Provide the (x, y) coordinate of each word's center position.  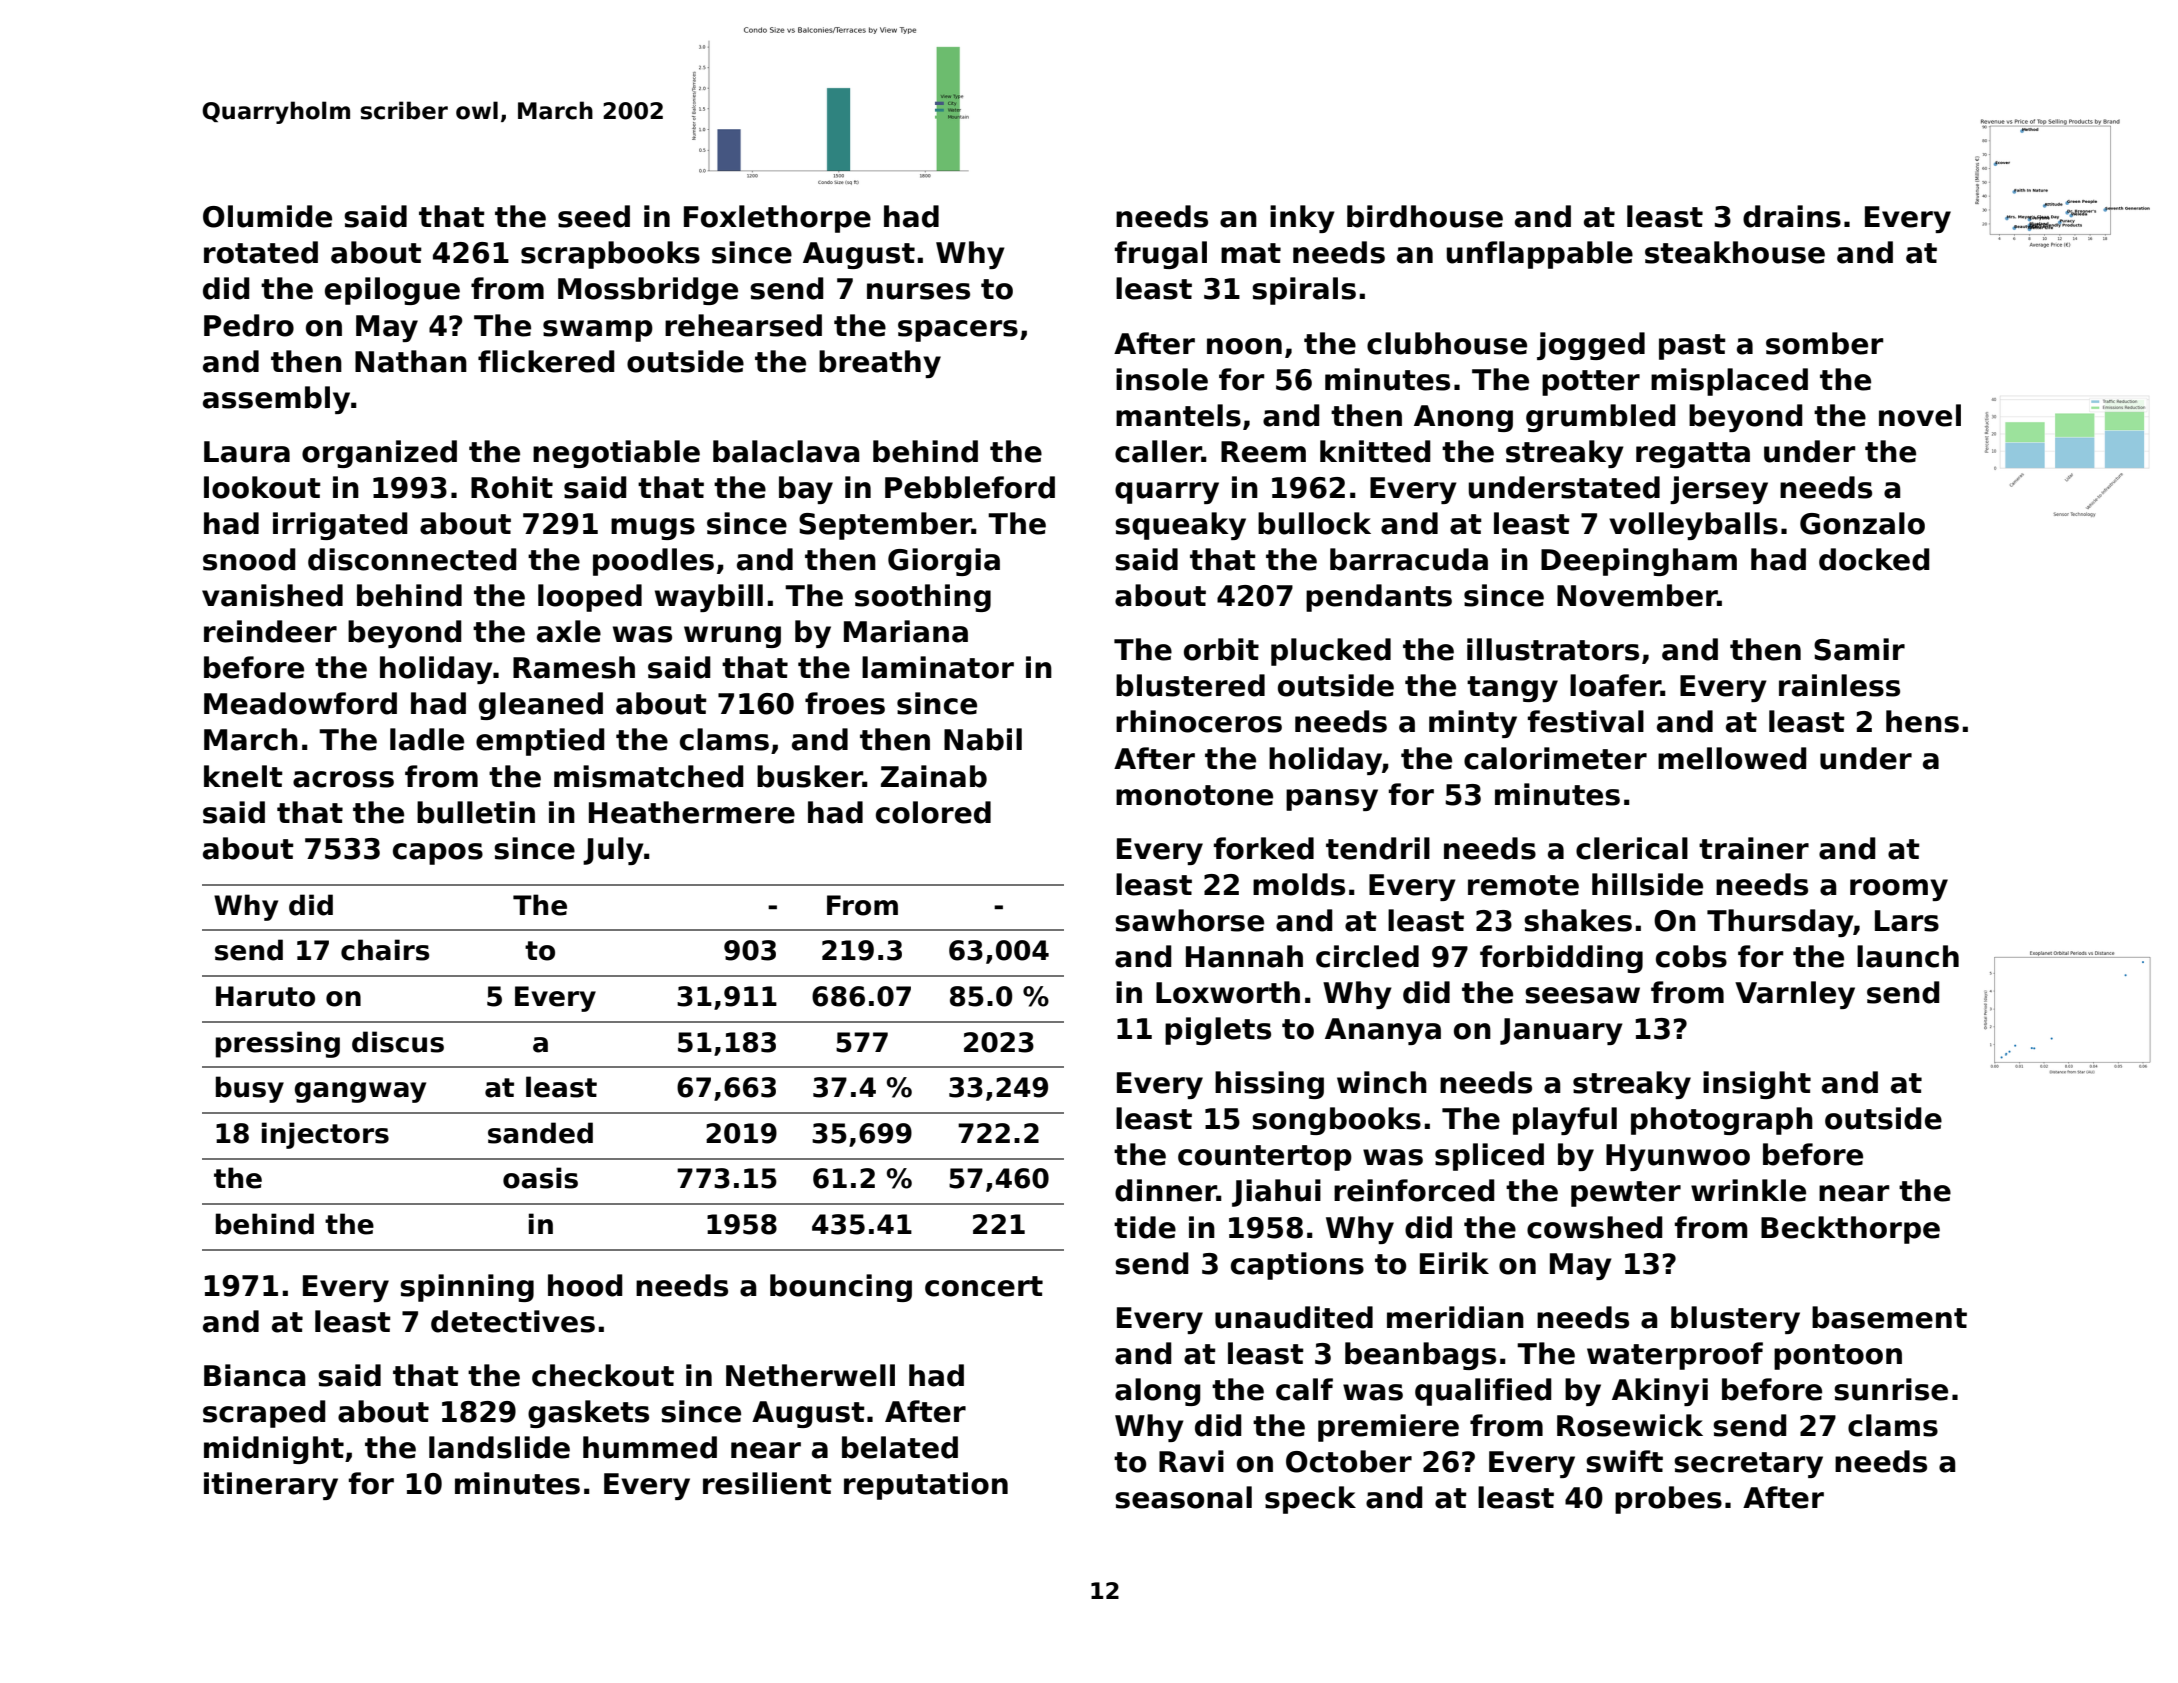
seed (594, 216)
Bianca (254, 1375)
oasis (540, 1178)
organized (379, 454)
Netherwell (810, 1375)
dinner (1166, 1190)
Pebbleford (970, 487)
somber (1824, 343)
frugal (1161, 255)
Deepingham (1639, 562)
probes (1668, 1500)
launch (1908, 956)
